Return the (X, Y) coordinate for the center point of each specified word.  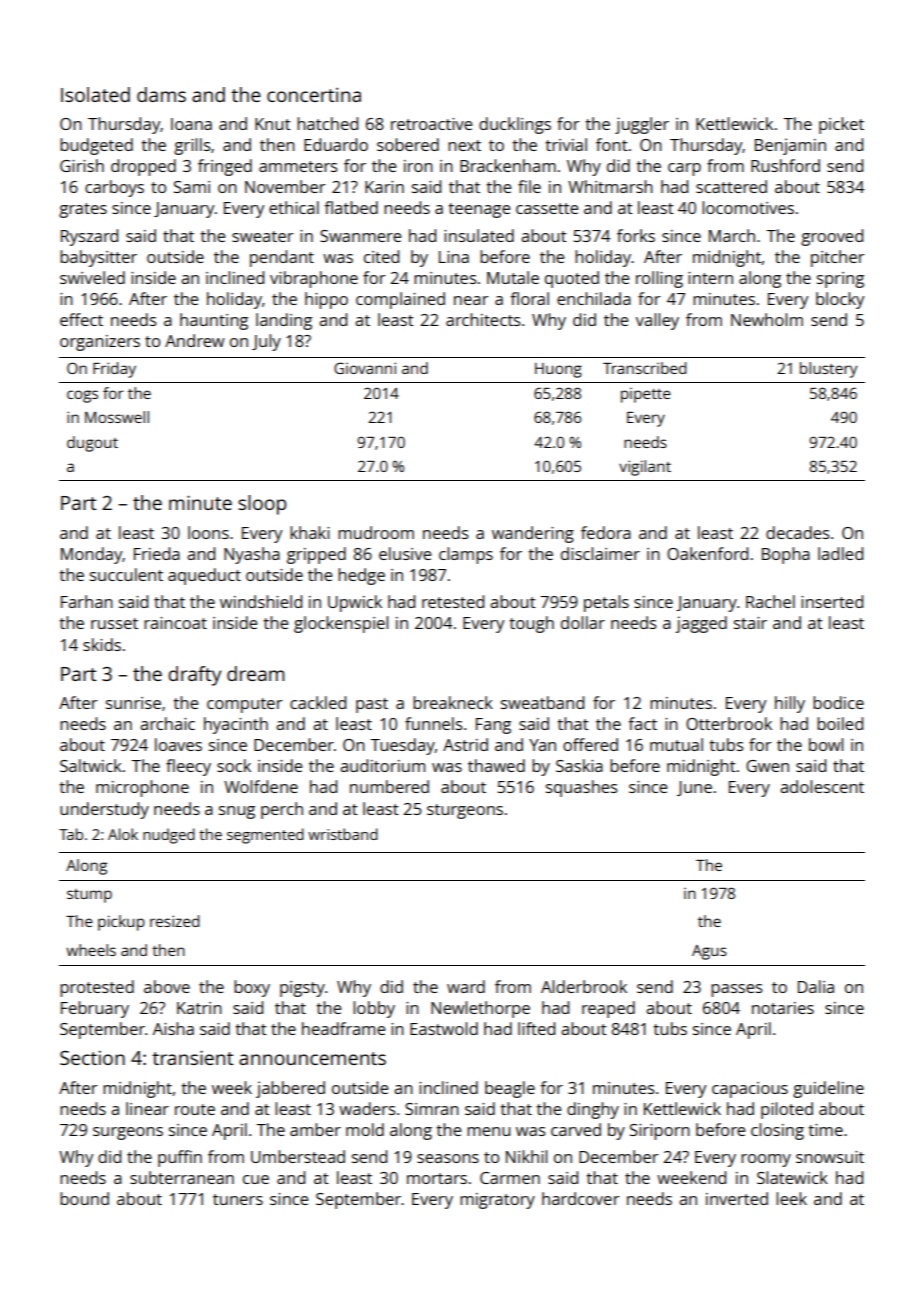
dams (161, 94)
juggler (642, 125)
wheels (91, 950)
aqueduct (204, 576)
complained (400, 300)
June (694, 788)
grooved (832, 237)
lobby (374, 1009)
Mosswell (117, 417)
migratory (497, 1201)
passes (737, 990)
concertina (314, 95)
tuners (238, 1199)
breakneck (453, 702)
